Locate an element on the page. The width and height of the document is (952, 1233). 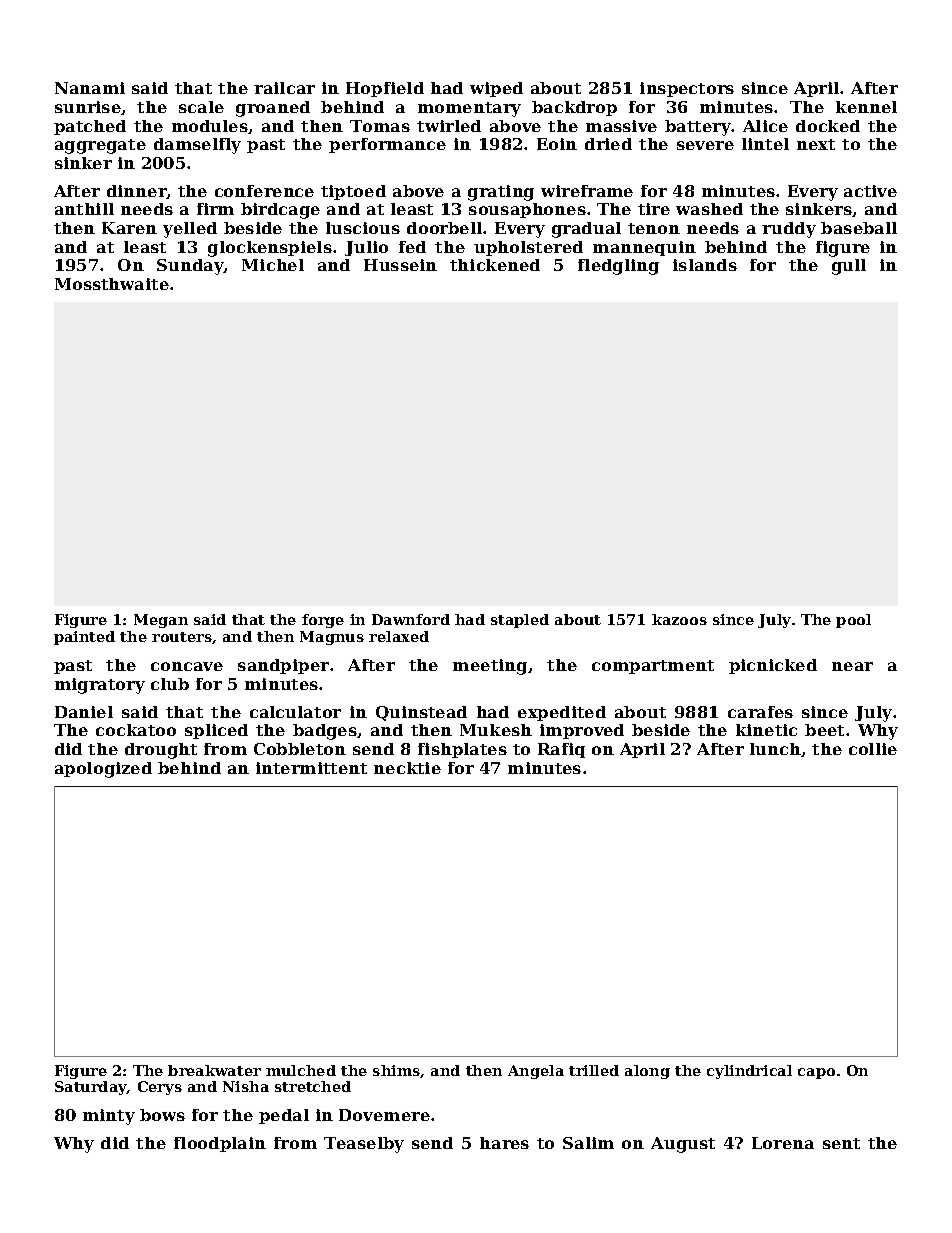
gull is located at coordinates (849, 267).
